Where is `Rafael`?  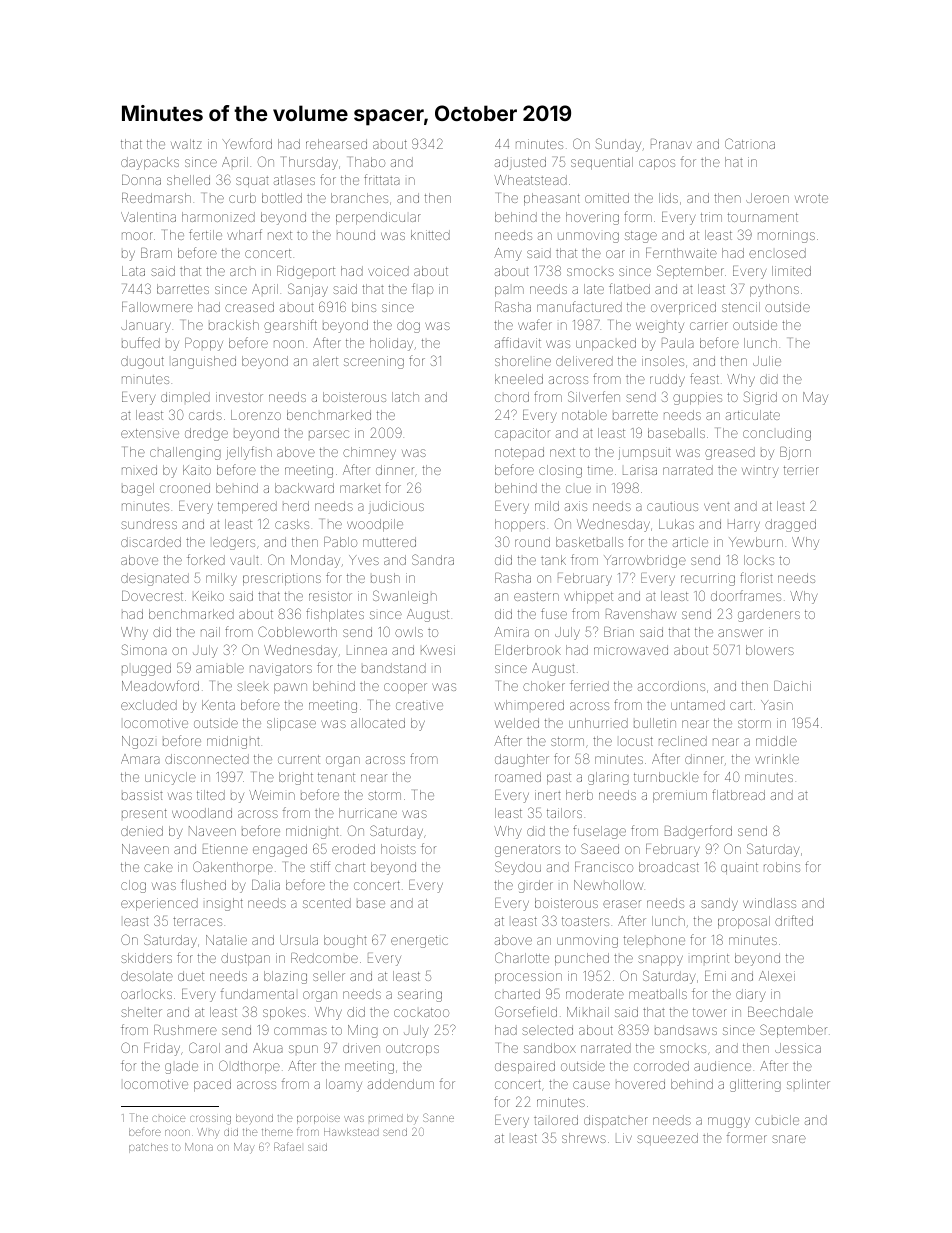 Rafael is located at coordinates (287, 1146).
